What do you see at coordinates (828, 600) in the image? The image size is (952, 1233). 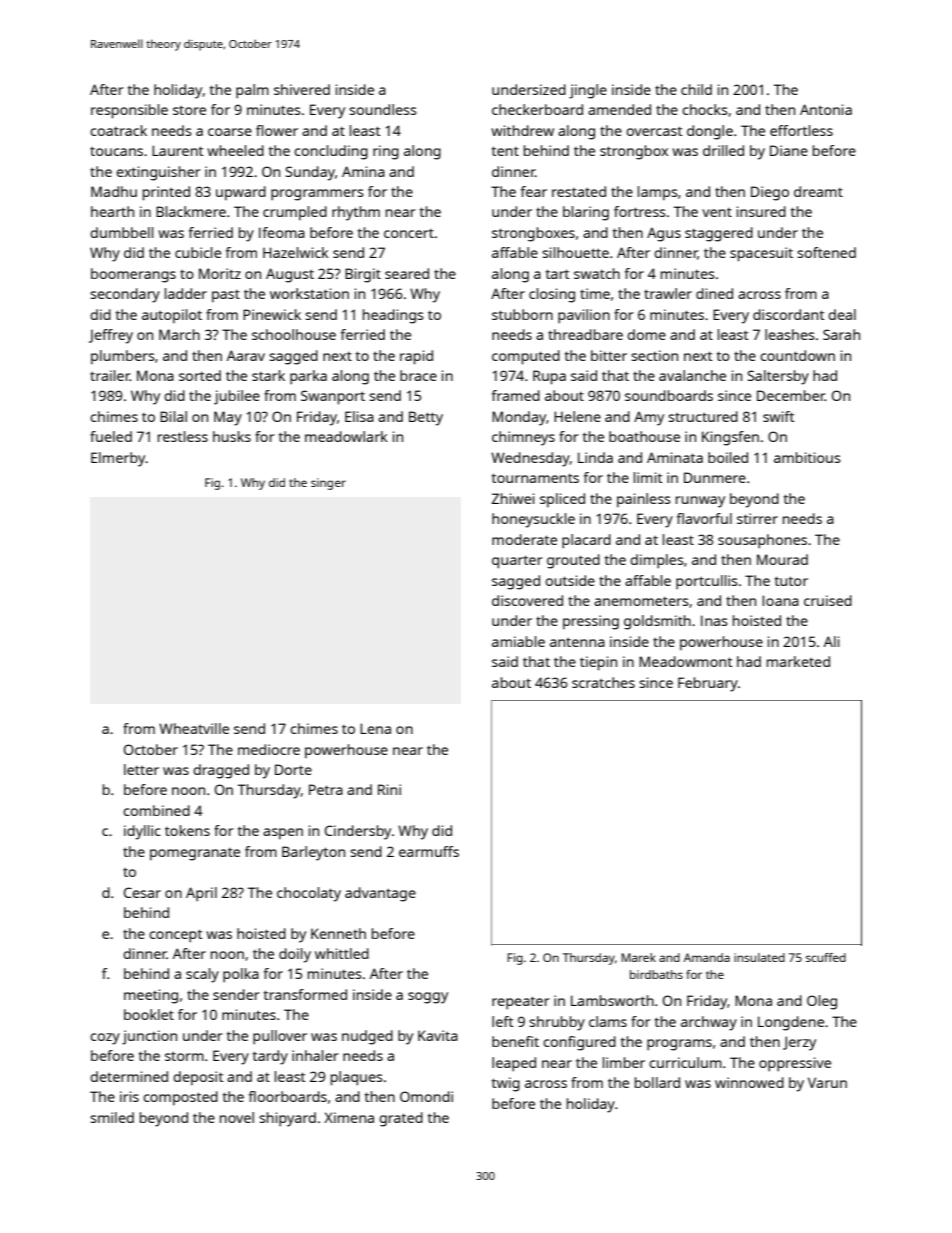 I see `cruised` at bounding box center [828, 600].
